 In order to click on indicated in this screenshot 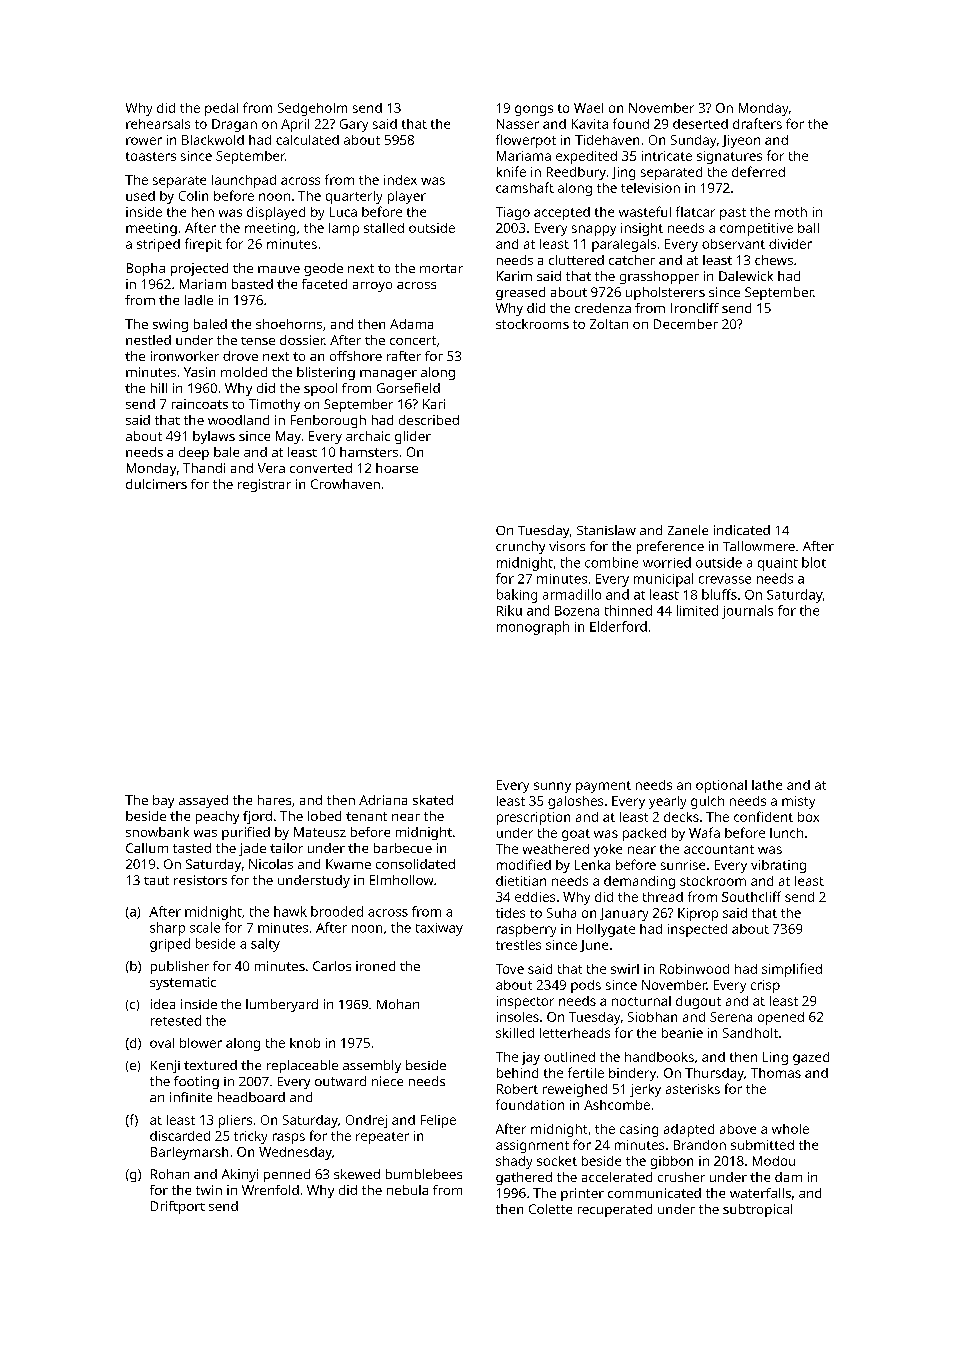, I will do `click(742, 530)`.
